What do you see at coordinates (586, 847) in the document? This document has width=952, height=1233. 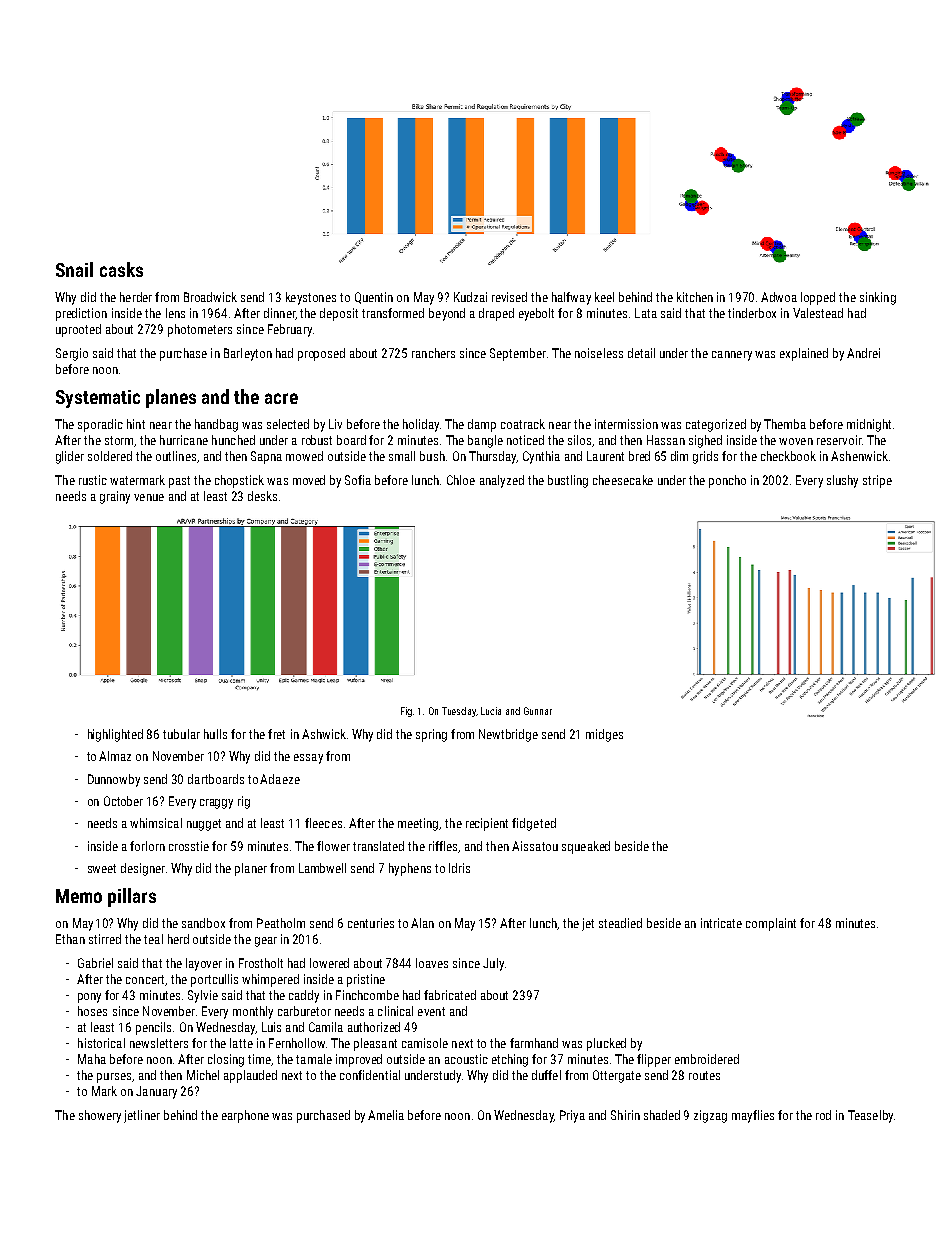 I see `squeaked` at bounding box center [586, 847].
